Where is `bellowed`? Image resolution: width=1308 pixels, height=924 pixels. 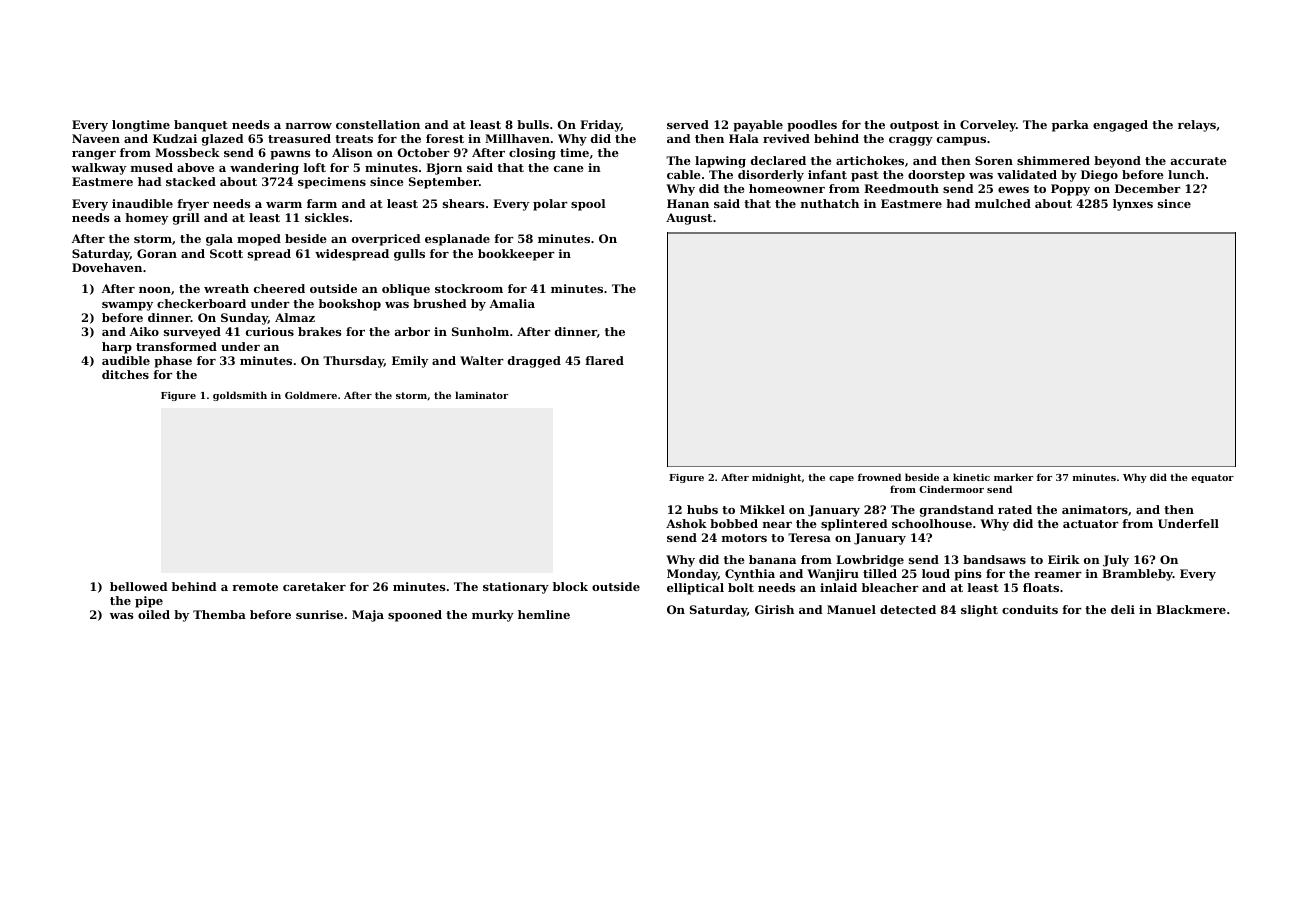 bellowed is located at coordinates (139, 586).
